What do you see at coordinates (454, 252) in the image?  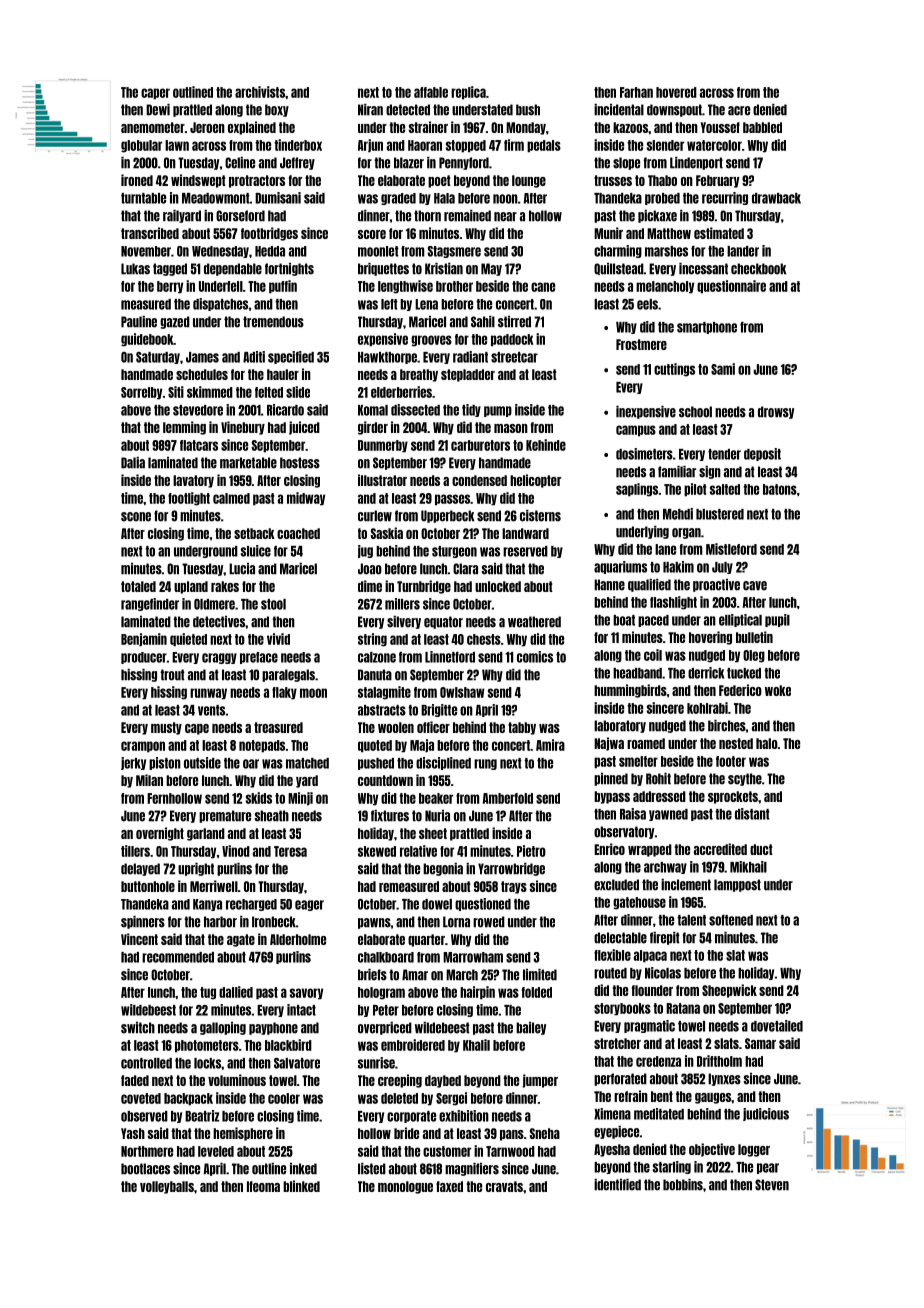 I see `Stagsmere` at bounding box center [454, 252].
